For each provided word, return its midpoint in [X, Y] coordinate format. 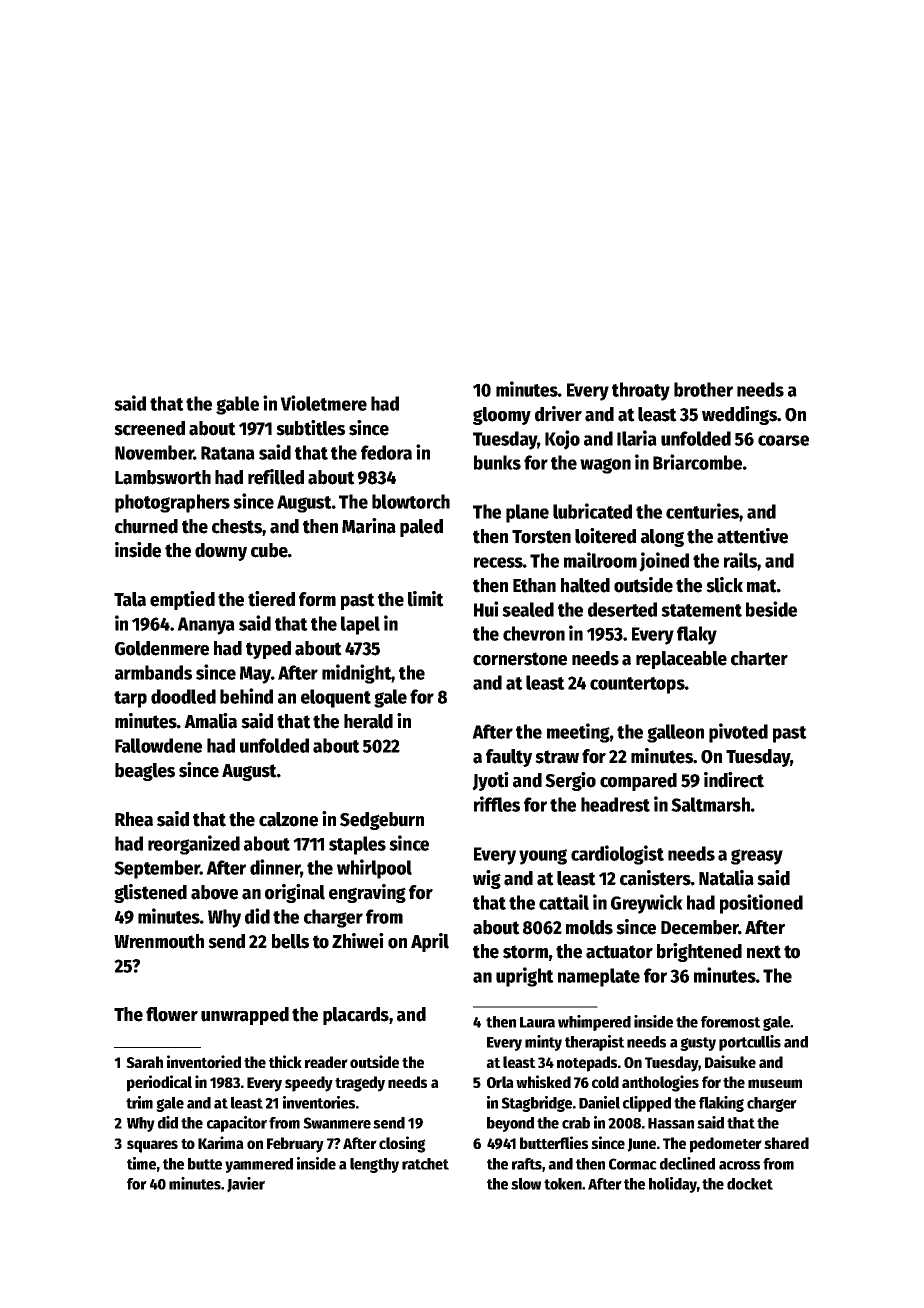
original [295, 893]
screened [149, 428]
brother [703, 389]
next [764, 952]
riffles [497, 804]
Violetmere [323, 403]
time [141, 1163]
